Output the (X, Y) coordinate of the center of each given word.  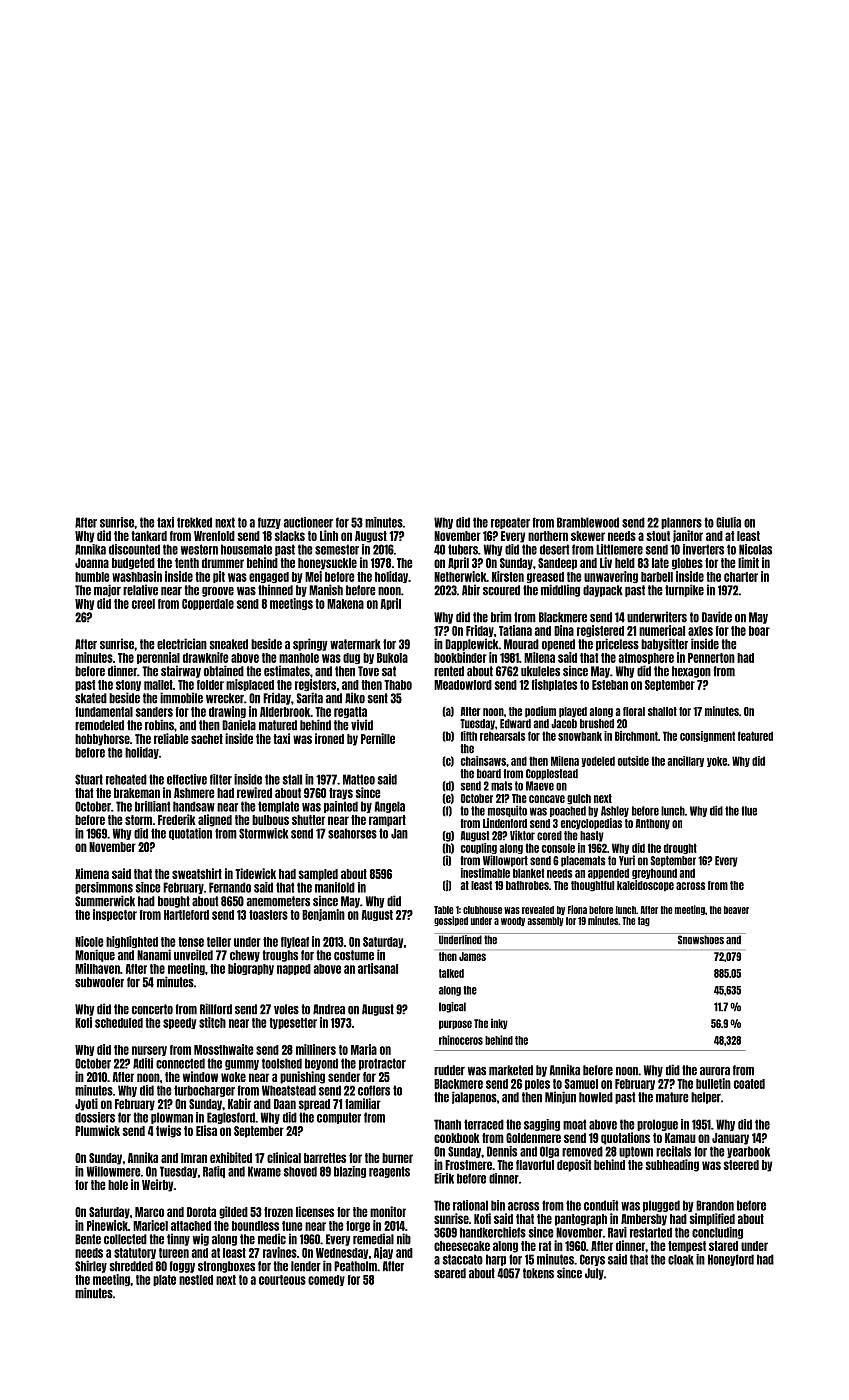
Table (444, 910)
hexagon (691, 672)
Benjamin (323, 915)
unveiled (193, 955)
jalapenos (474, 1097)
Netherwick (460, 576)
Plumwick (97, 1130)
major (107, 590)
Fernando (230, 887)
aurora (715, 1071)
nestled (196, 1280)
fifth (469, 736)
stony (128, 685)
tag (644, 921)
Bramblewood (588, 522)
